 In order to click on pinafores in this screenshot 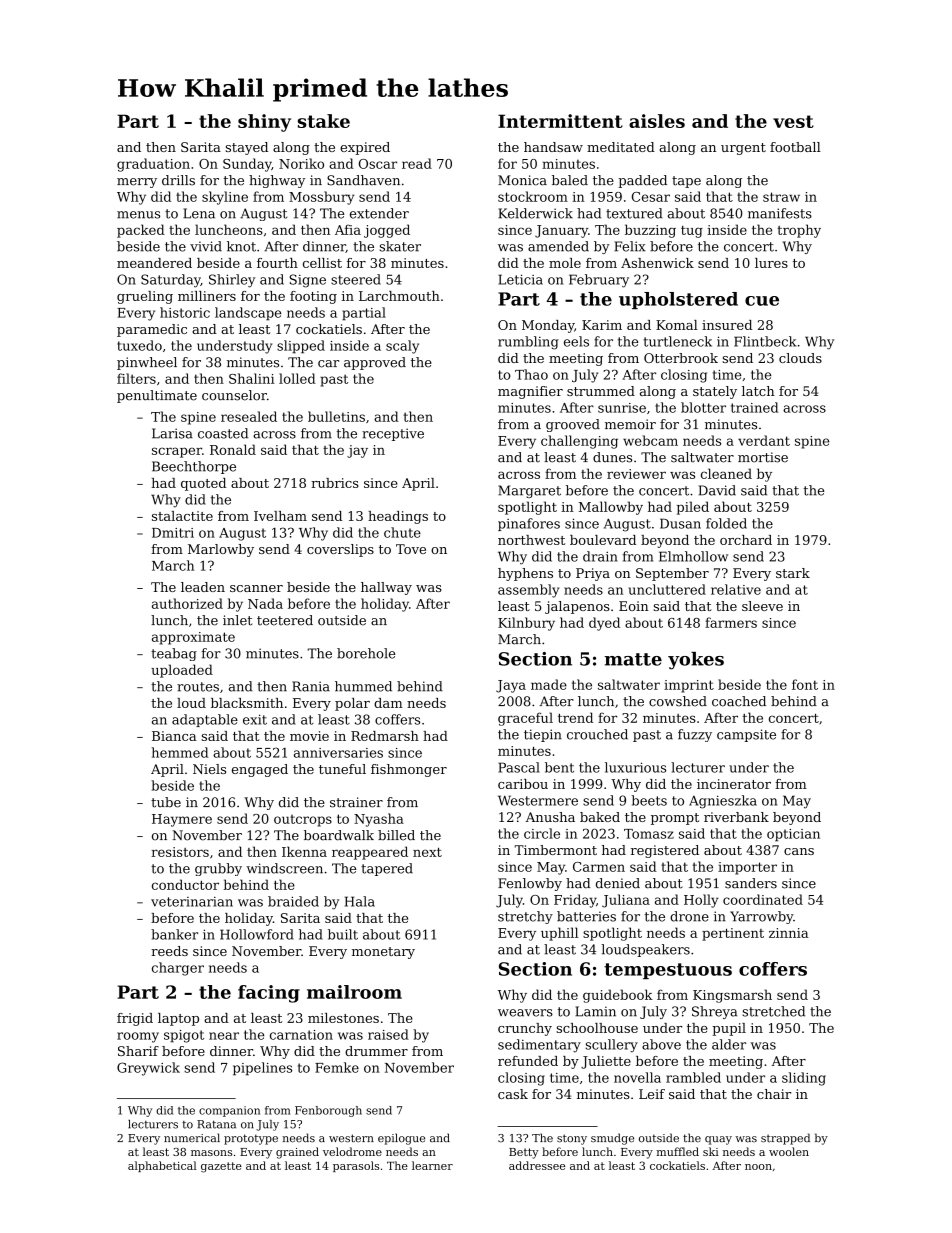, I will do `click(529, 524)`.
